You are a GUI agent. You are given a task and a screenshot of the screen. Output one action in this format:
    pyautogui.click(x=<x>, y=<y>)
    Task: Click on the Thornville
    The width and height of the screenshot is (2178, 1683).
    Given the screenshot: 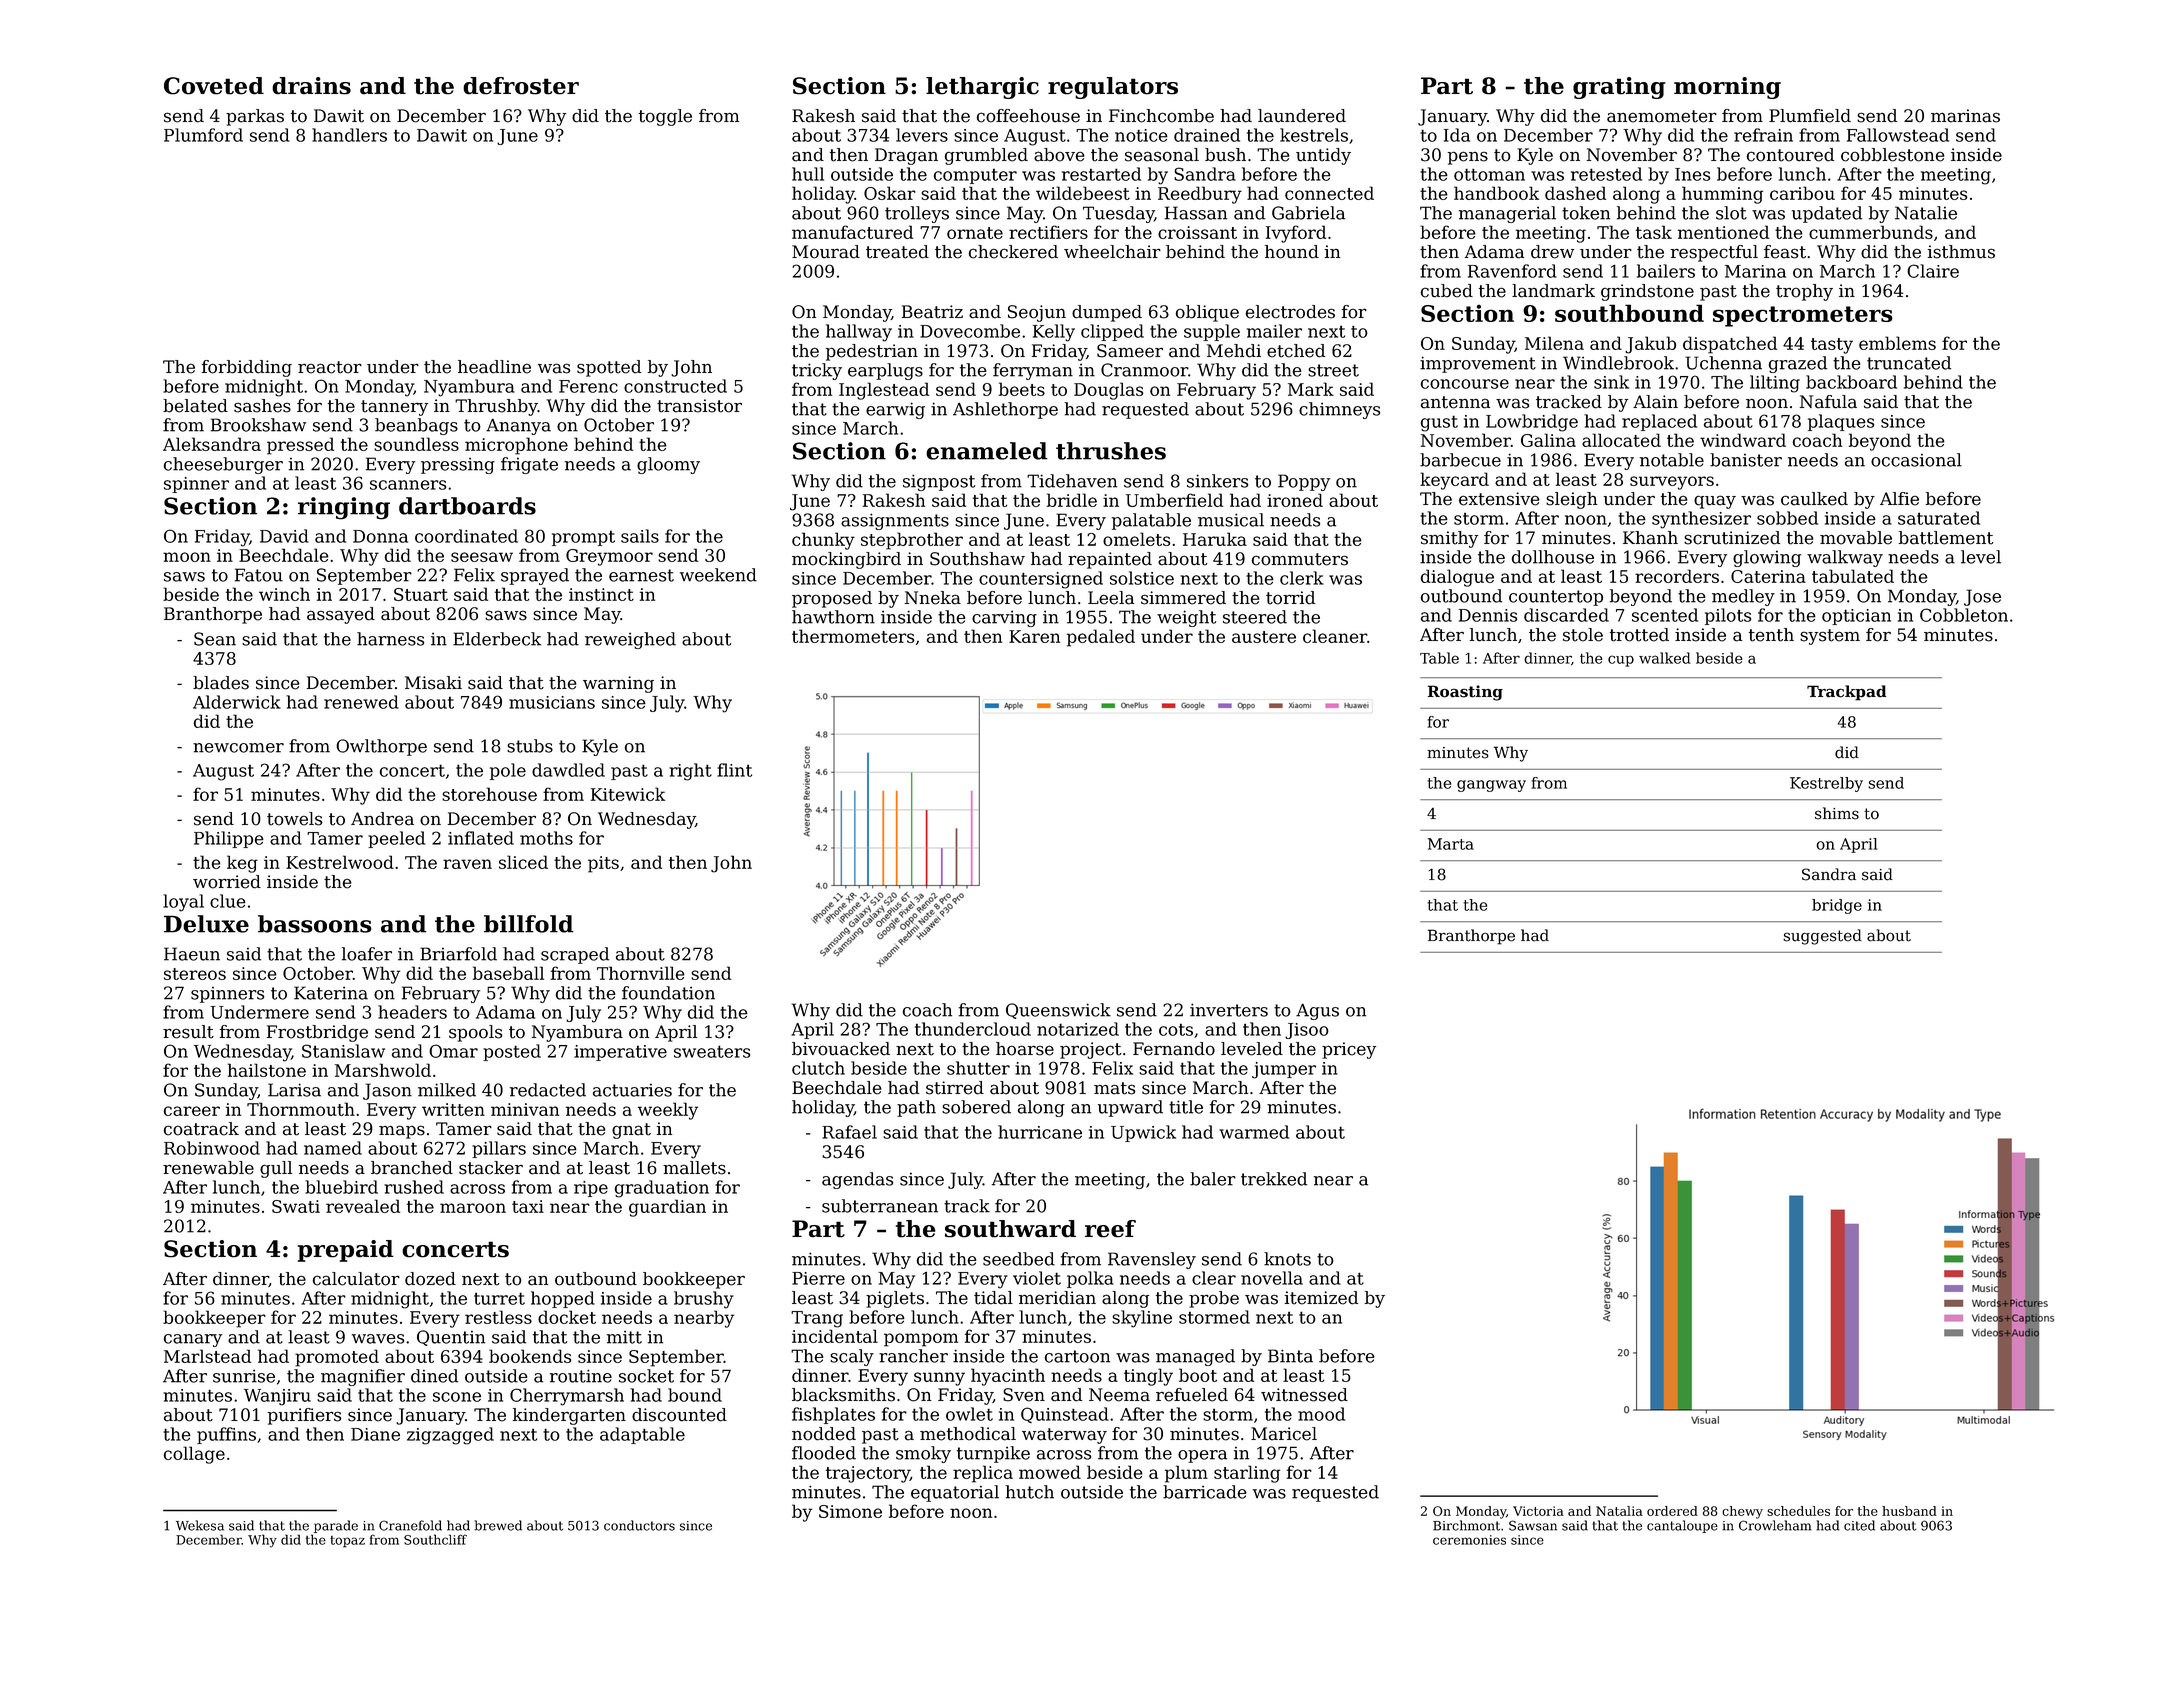 What is the action you would take?
    pyautogui.click(x=641, y=973)
